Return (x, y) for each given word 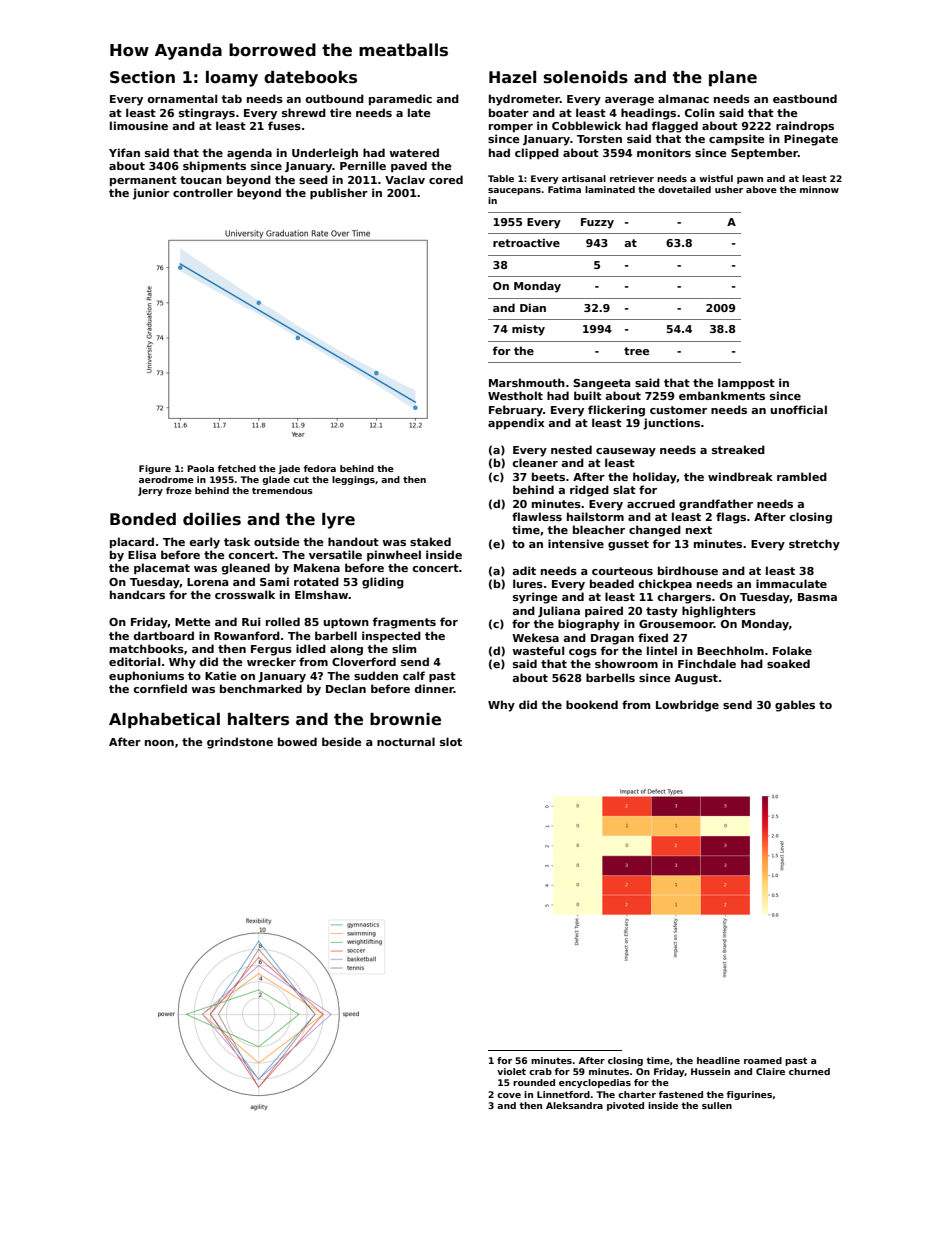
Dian (533, 307)
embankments (722, 395)
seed (313, 179)
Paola (200, 468)
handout (353, 541)
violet (511, 1071)
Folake (792, 650)
